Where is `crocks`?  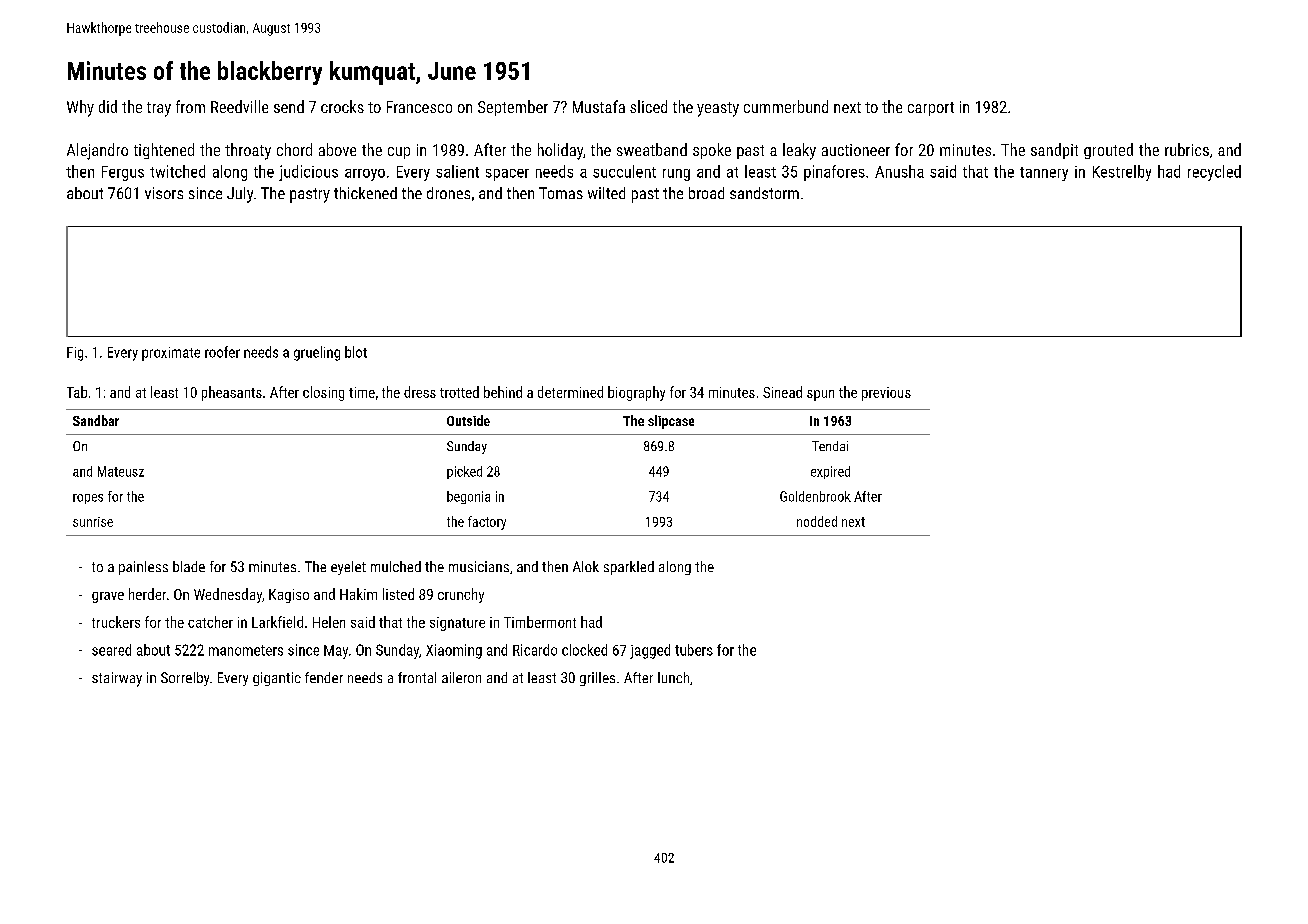
crocks is located at coordinates (342, 106).
